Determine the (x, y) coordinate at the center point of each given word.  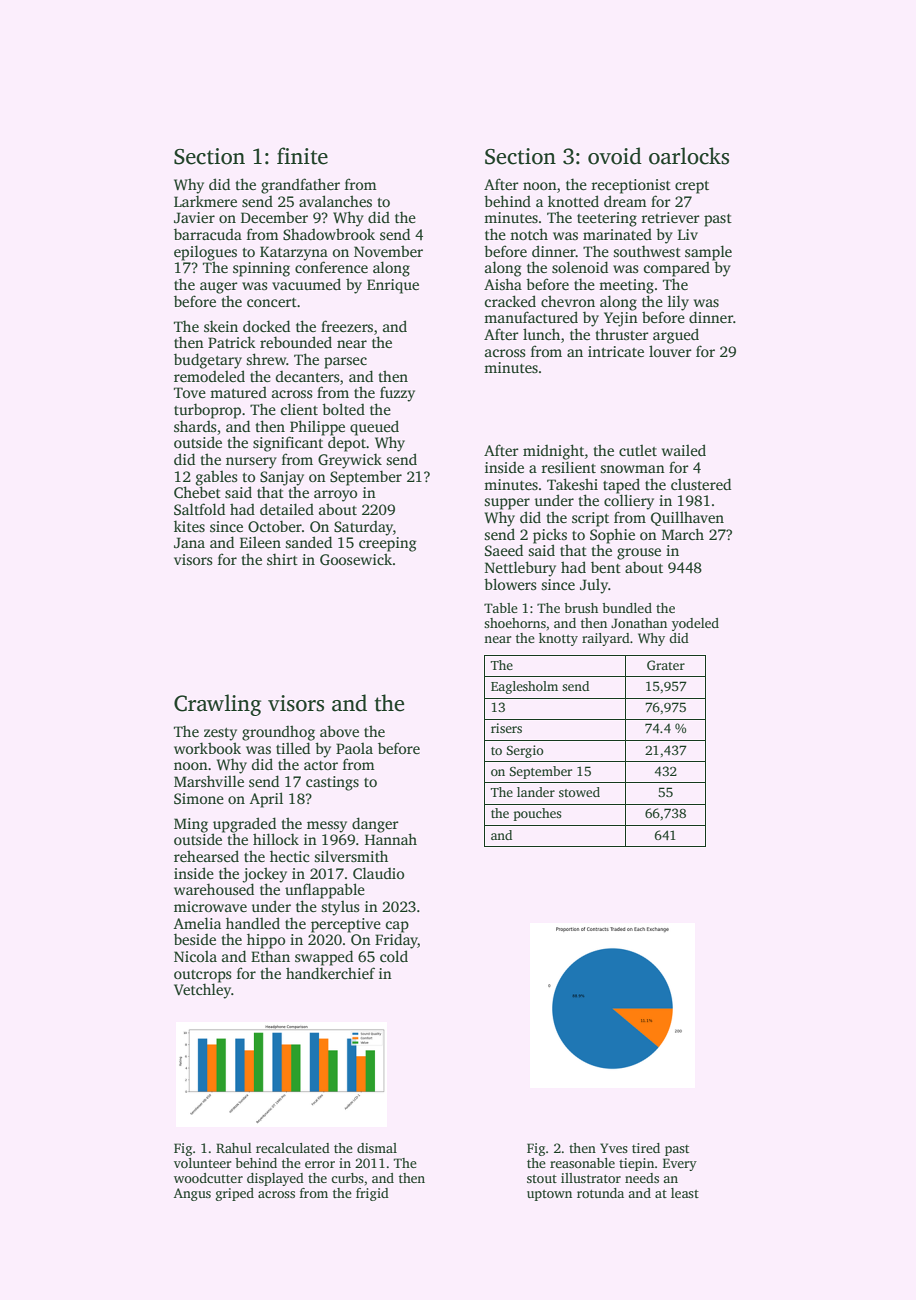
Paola (354, 748)
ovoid (615, 156)
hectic (289, 856)
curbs (347, 1178)
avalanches (335, 201)
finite (302, 156)
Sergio (525, 751)
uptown (549, 1195)
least (685, 1193)
